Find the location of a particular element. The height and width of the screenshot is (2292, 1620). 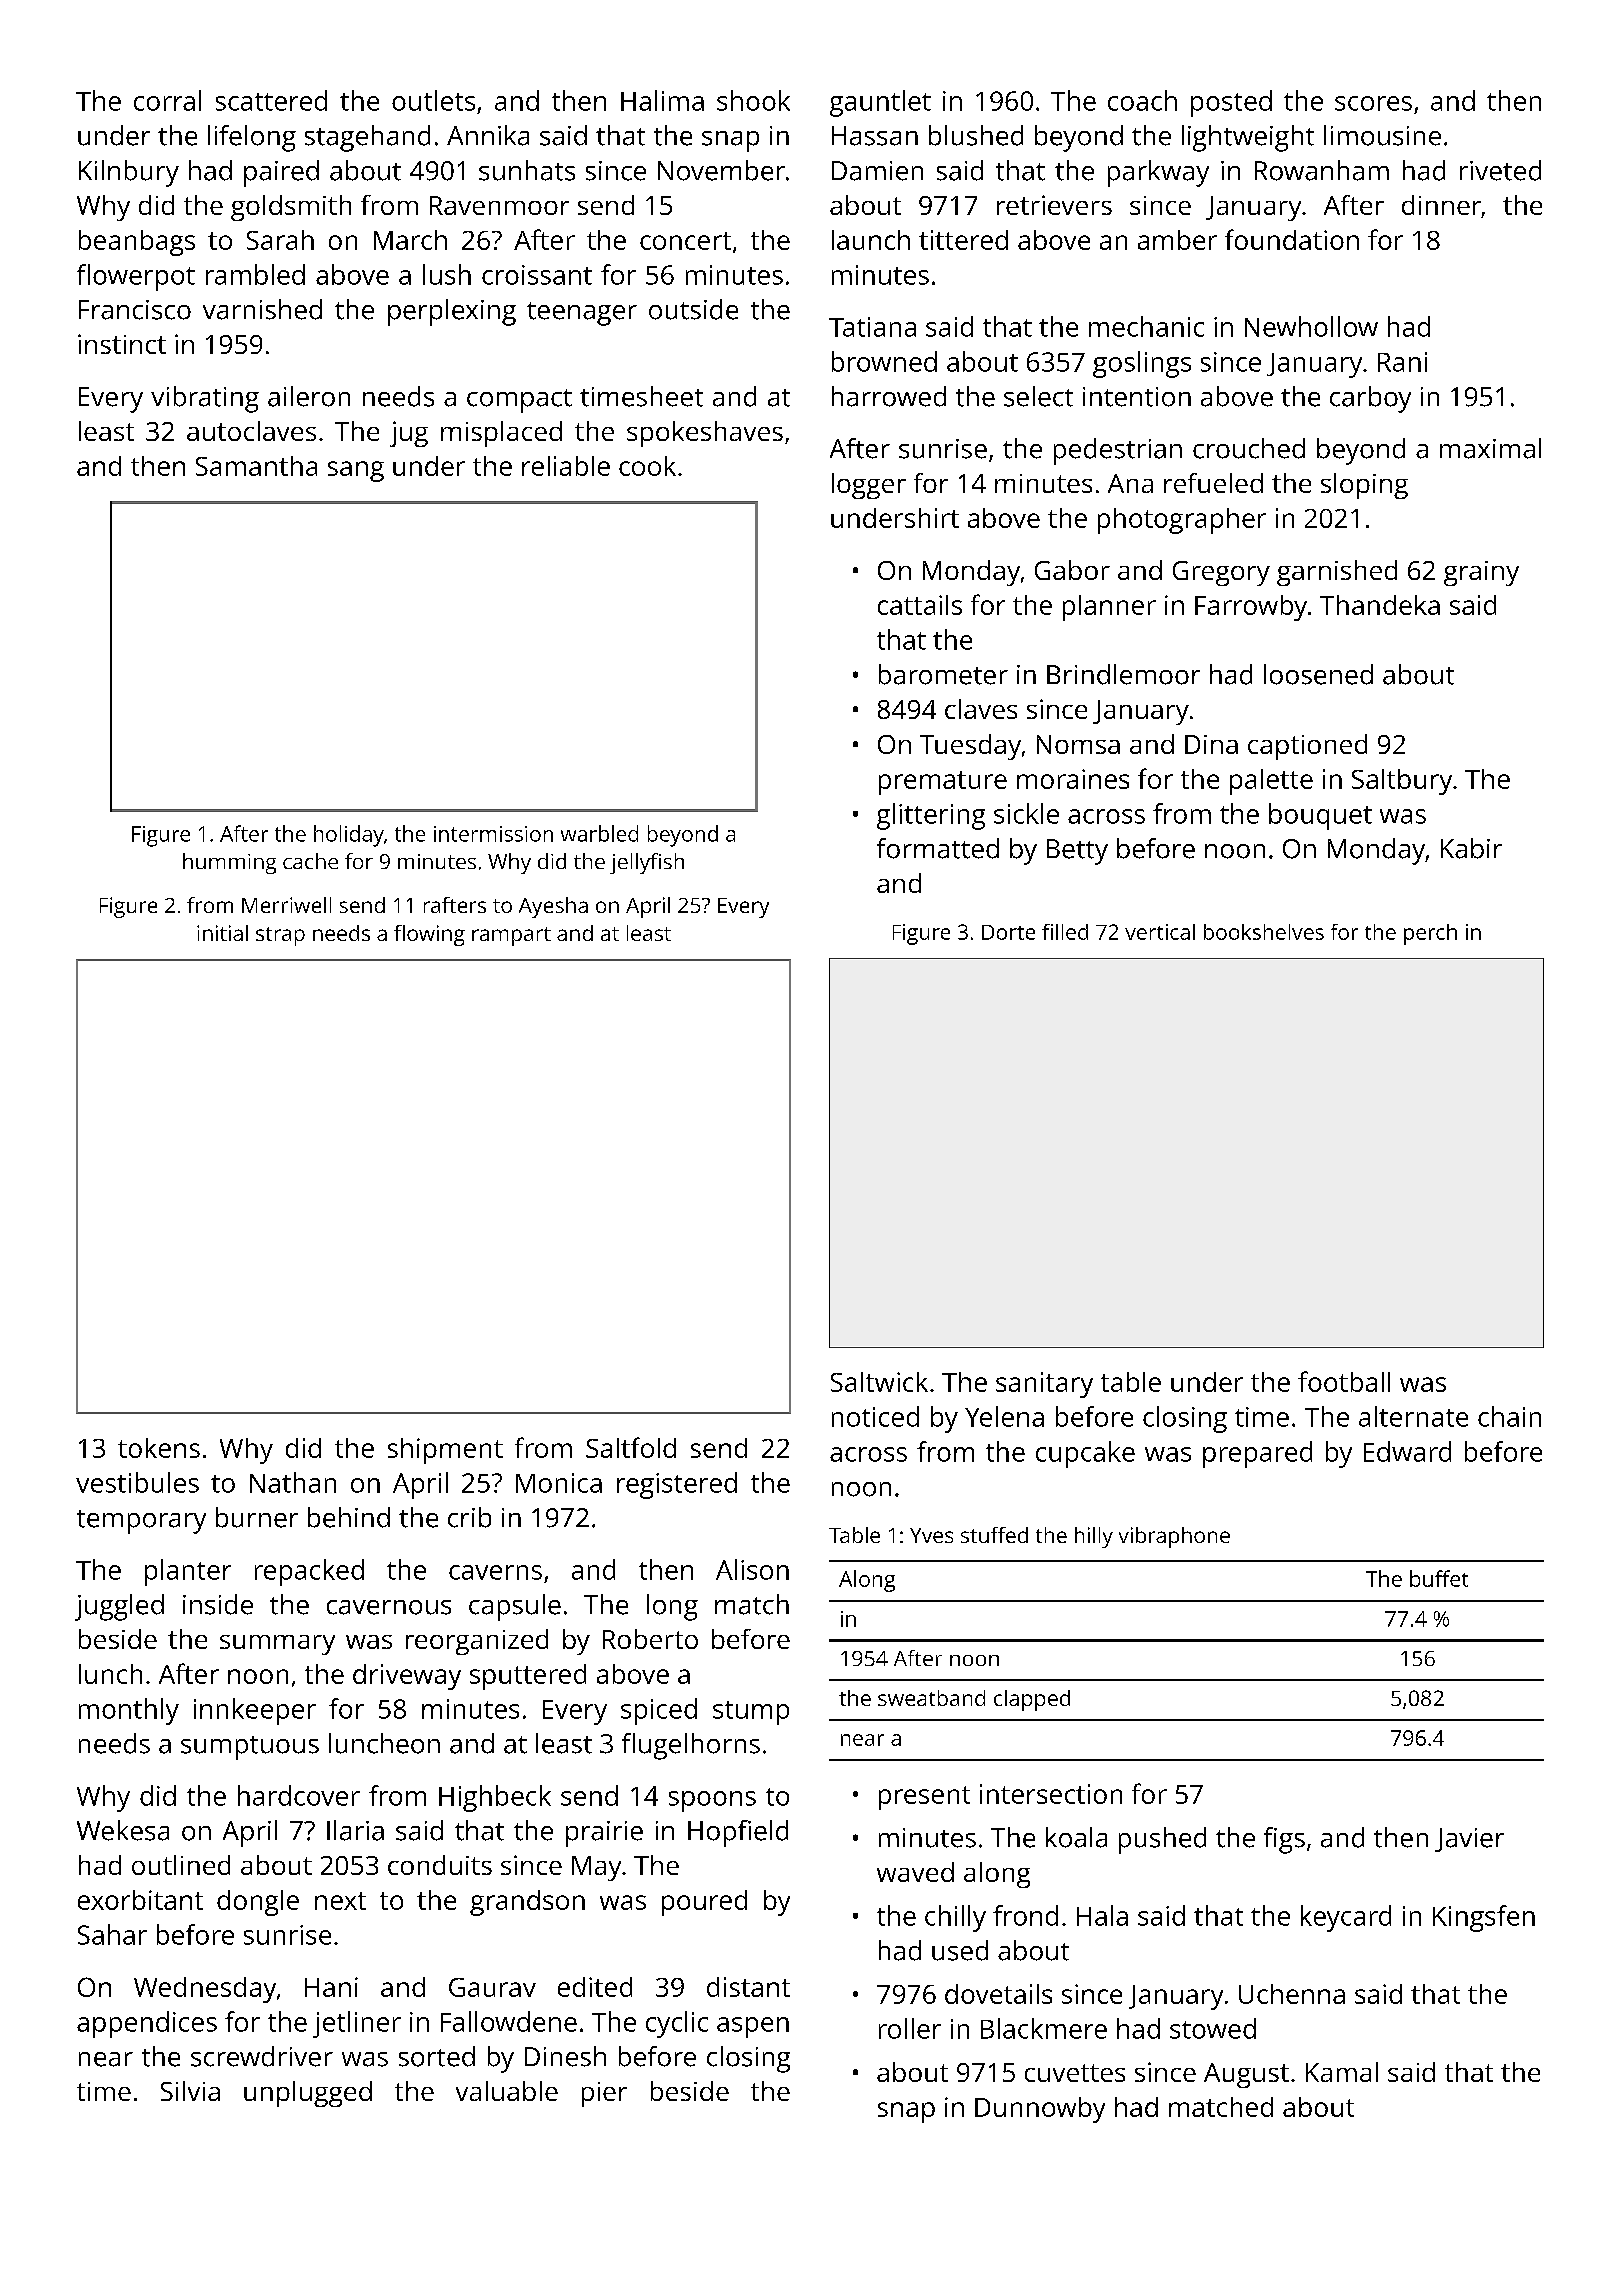

posted is located at coordinates (1231, 103).
